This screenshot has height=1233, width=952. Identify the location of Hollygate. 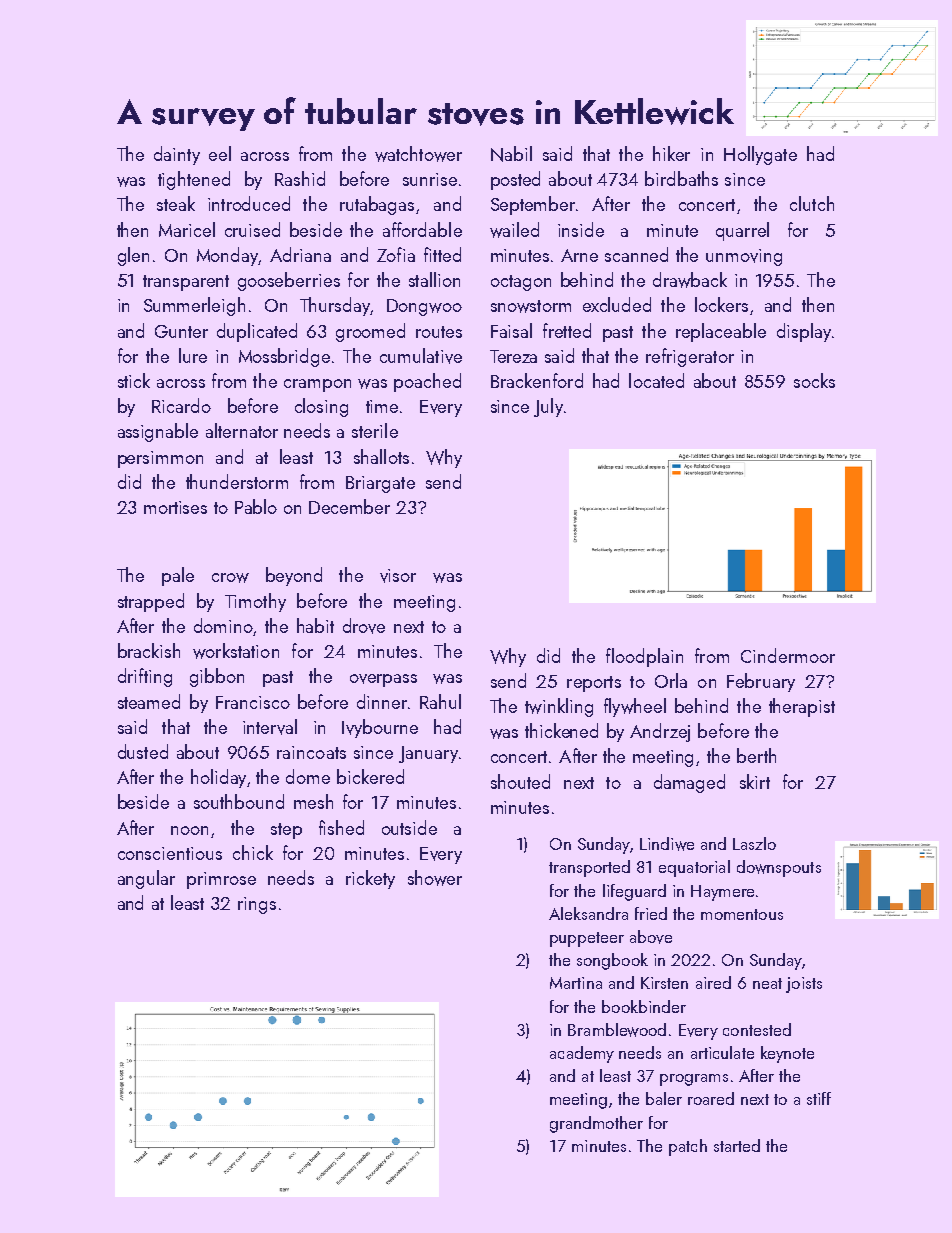
(760, 155).
